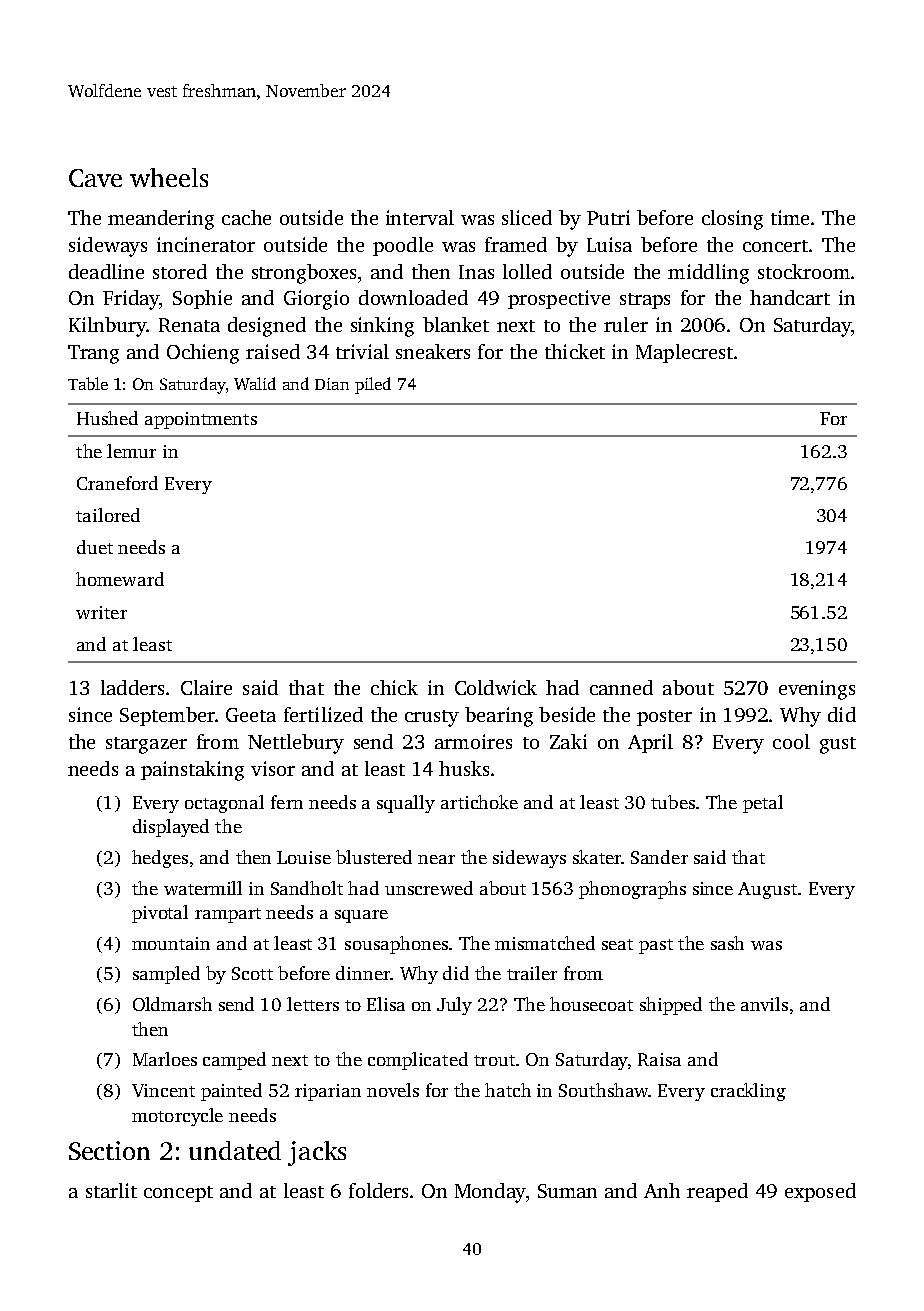 The width and height of the document is (924, 1311). I want to click on time, so click(790, 217).
